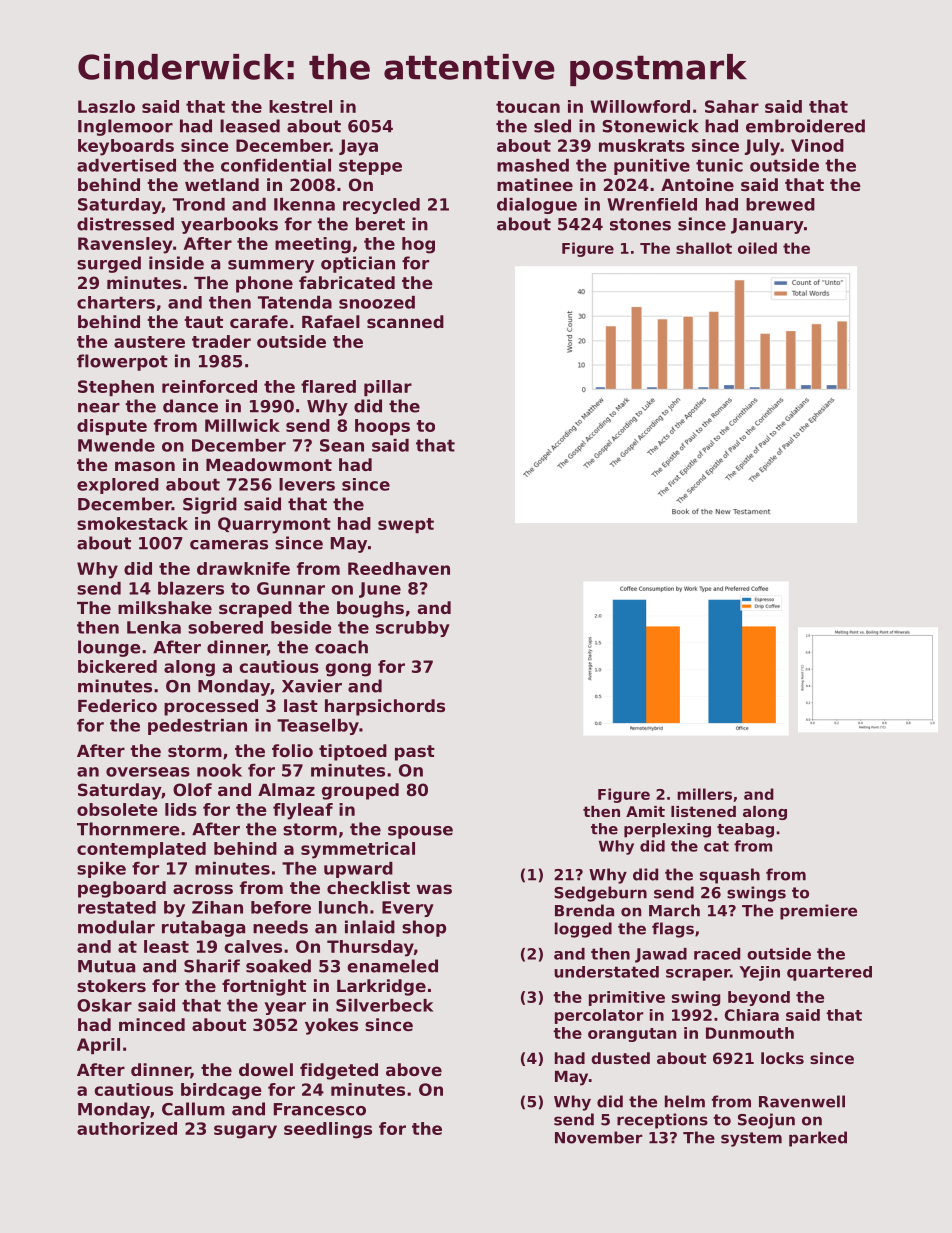  What do you see at coordinates (300, 106) in the screenshot?
I see `kestrel` at bounding box center [300, 106].
